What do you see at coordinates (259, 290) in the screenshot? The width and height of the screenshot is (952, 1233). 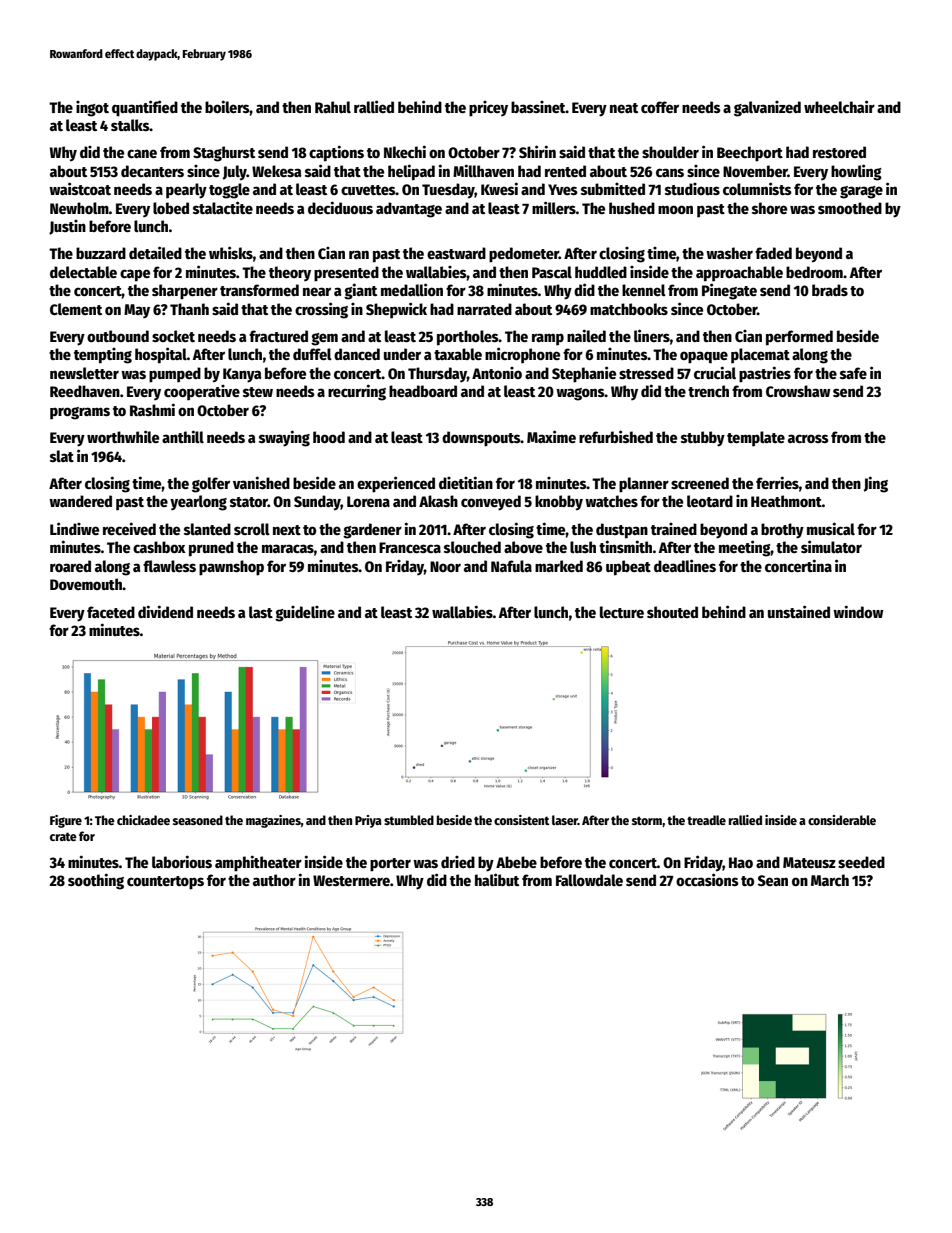 I see `transformed` at bounding box center [259, 290].
